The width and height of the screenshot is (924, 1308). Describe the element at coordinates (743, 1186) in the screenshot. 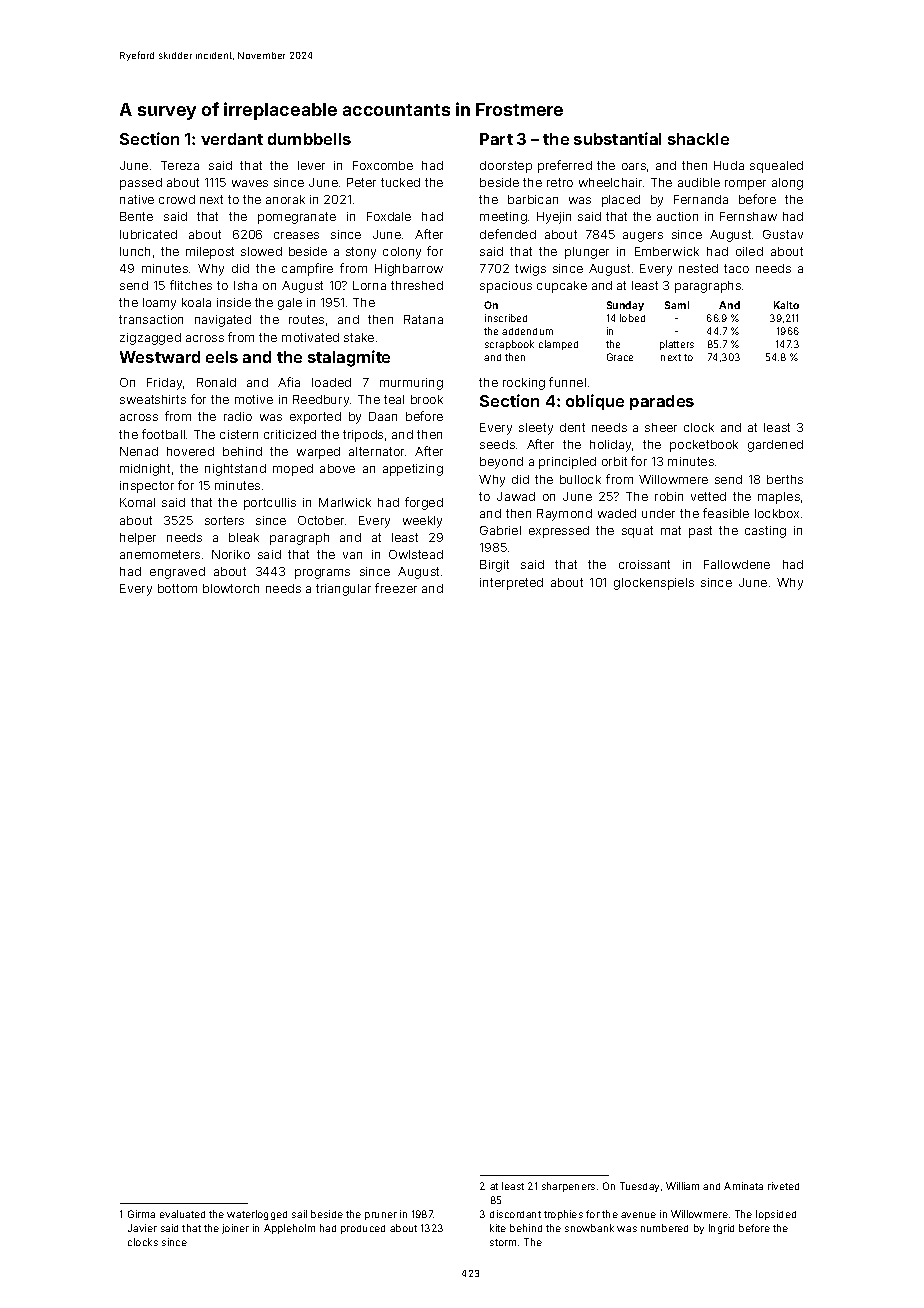

I see `Aminata` at that location.
